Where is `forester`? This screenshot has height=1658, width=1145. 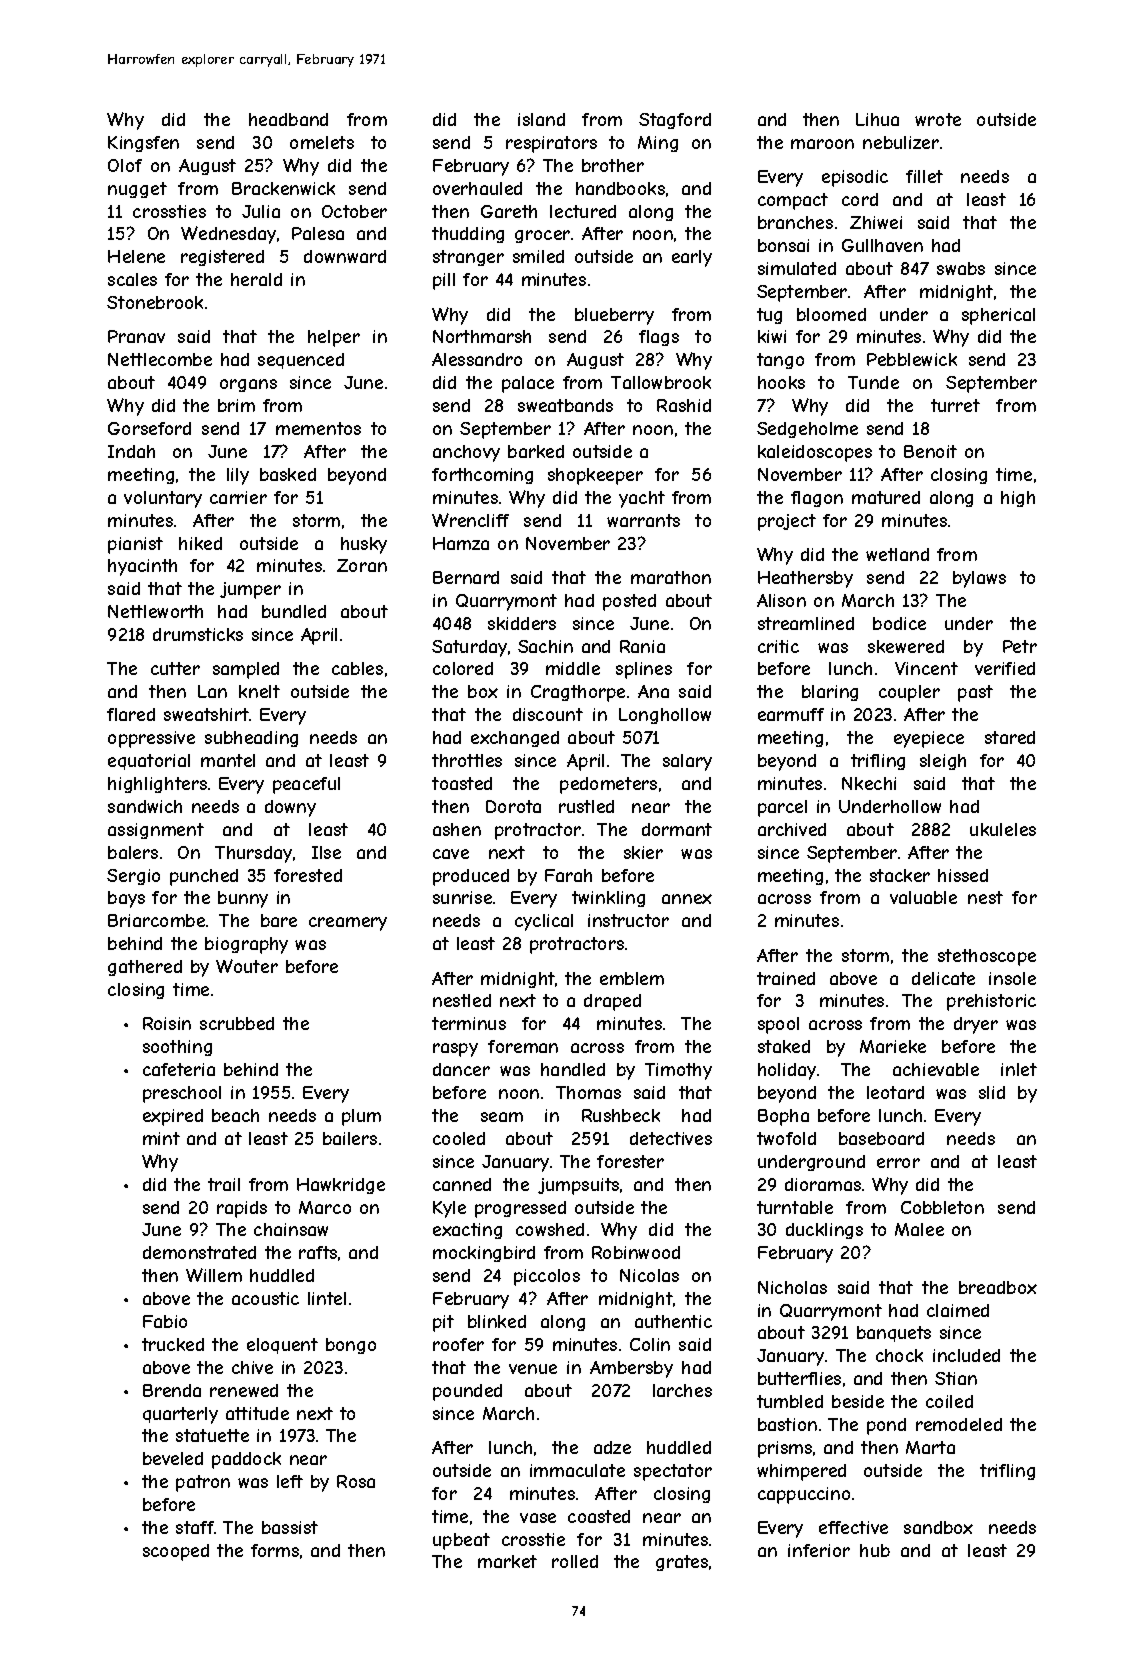 forester is located at coordinates (630, 1161).
